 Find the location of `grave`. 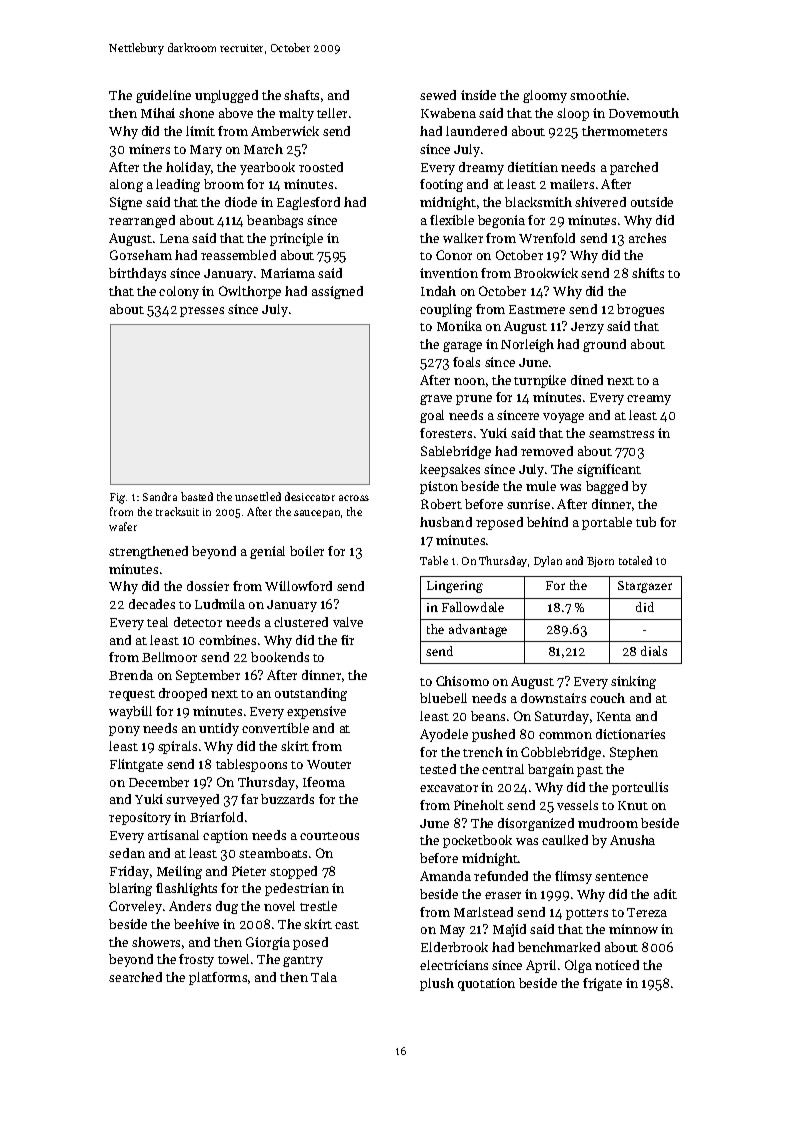

grave is located at coordinates (436, 400).
